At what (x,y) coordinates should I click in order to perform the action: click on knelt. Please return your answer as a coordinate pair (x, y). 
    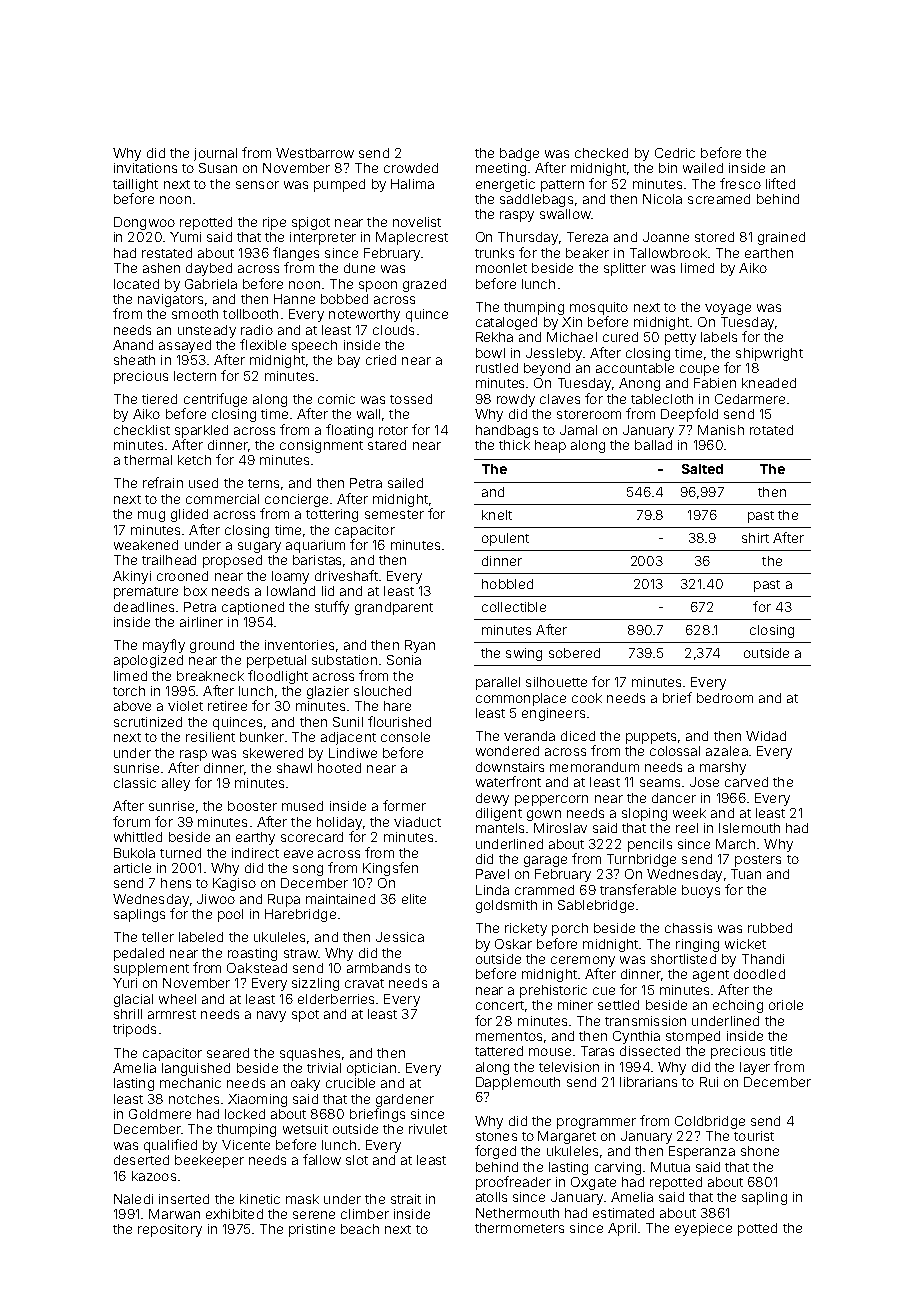
    Looking at the image, I should click on (497, 515).
